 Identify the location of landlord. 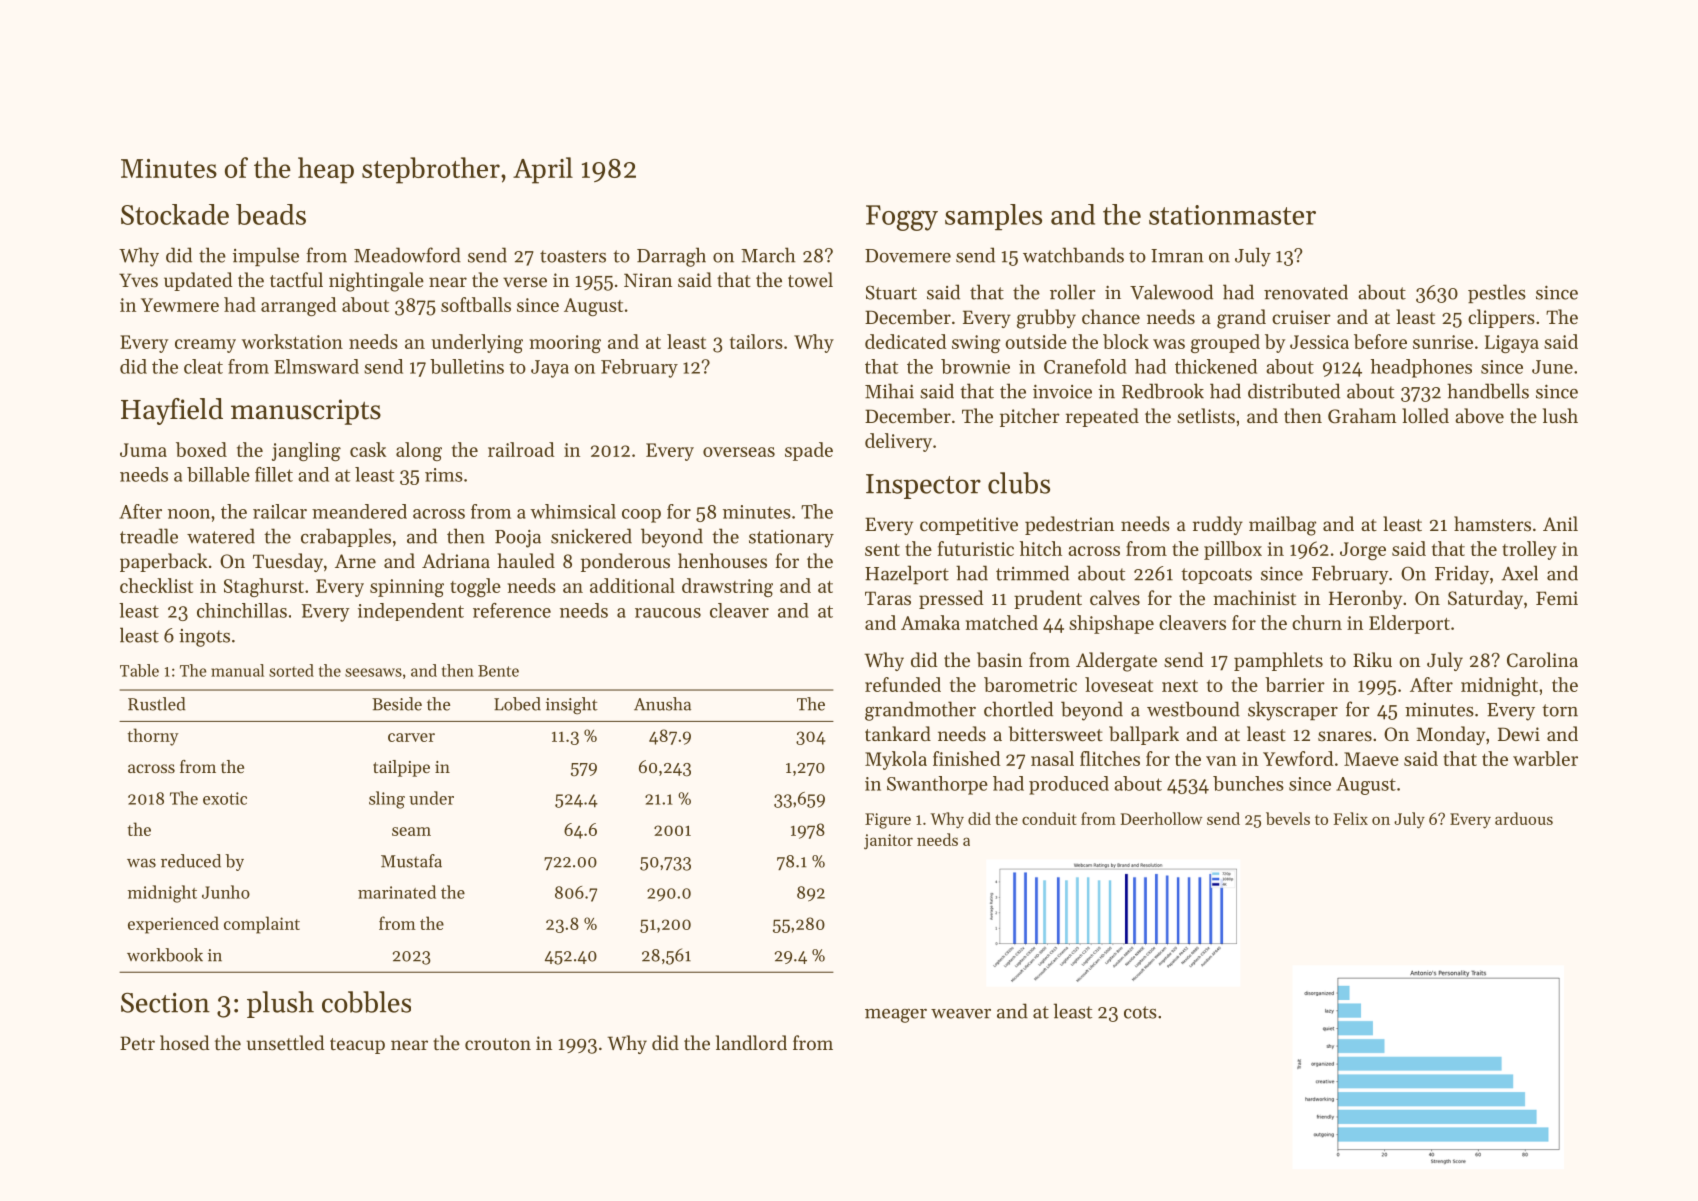
(751, 1042).
